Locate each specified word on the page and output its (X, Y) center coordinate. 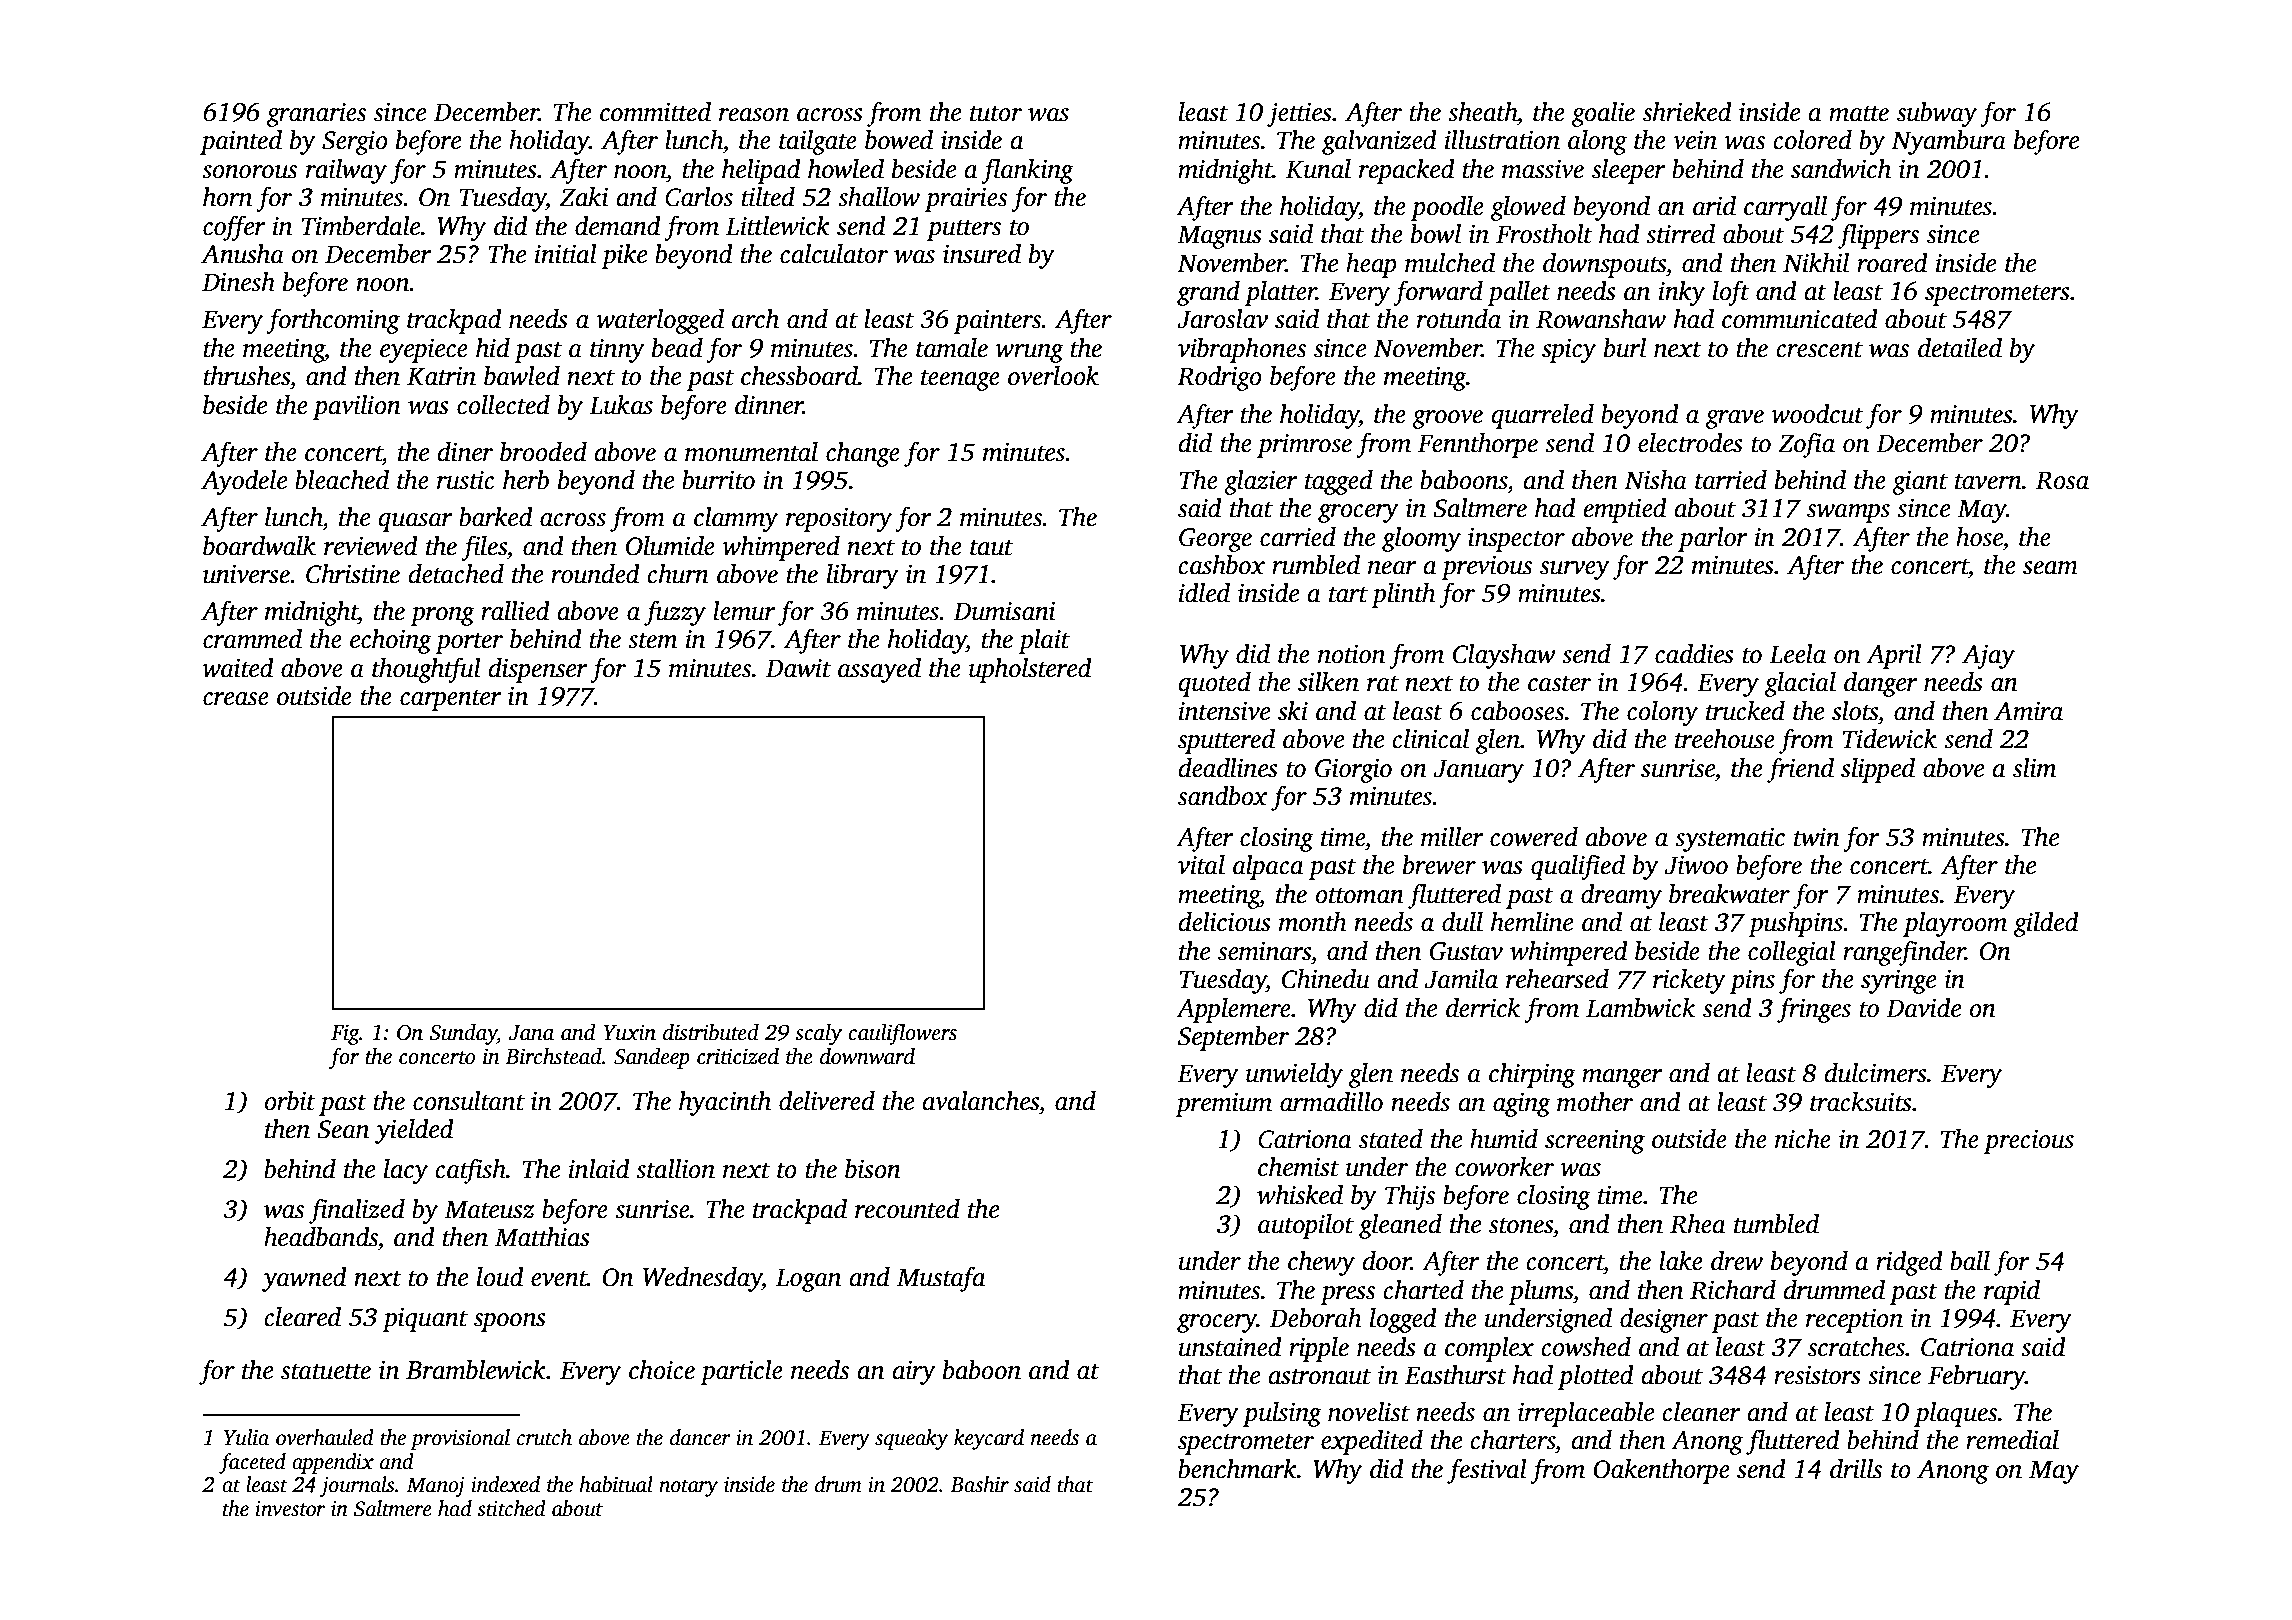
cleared (303, 1317)
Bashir (979, 1484)
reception (1854, 1321)
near (1392, 568)
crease (236, 699)
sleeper (1629, 171)
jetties (1299, 115)
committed (655, 112)
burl (1625, 348)
